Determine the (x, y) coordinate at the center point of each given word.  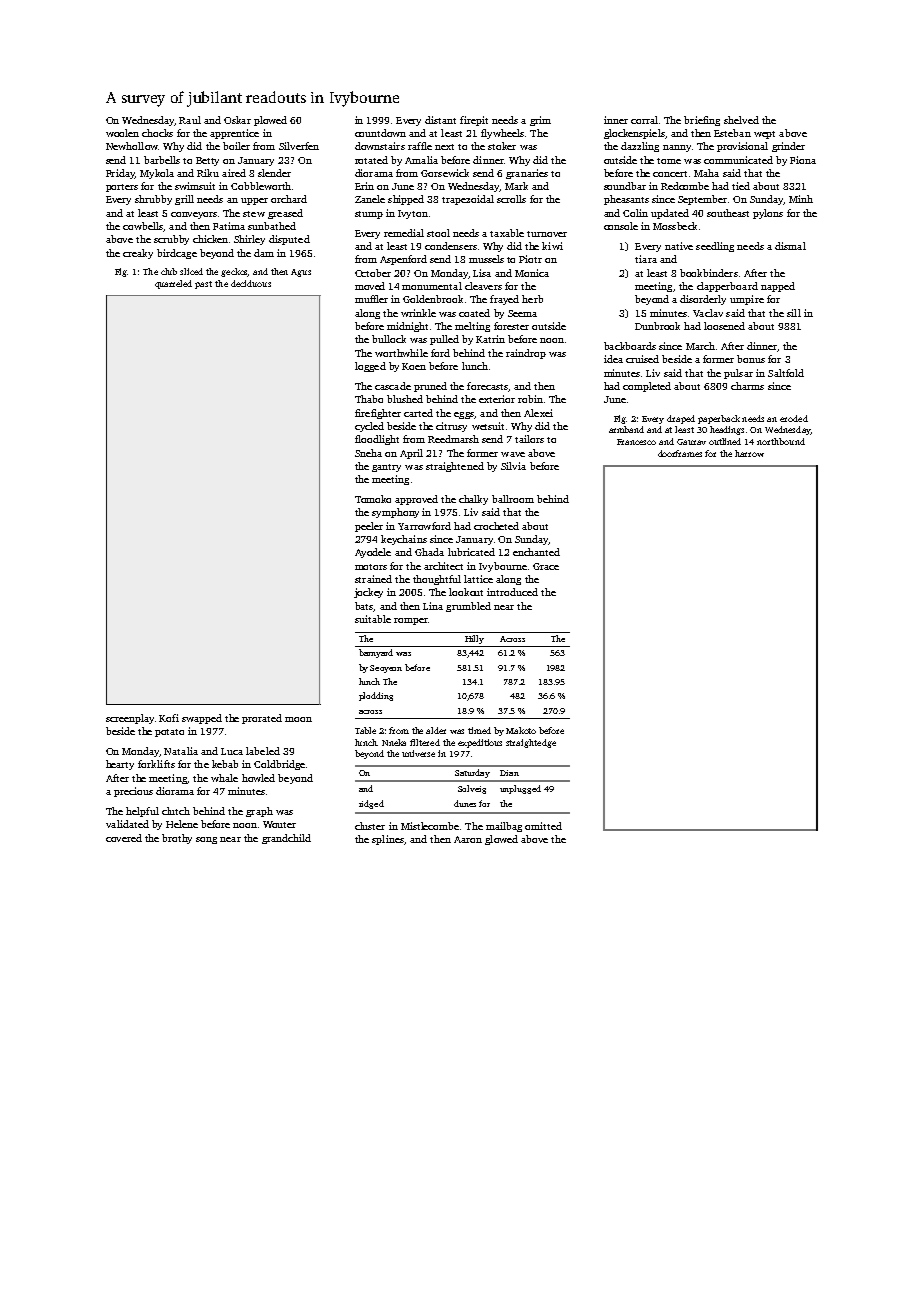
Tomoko (373, 499)
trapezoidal (468, 200)
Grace (546, 566)
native (679, 246)
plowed (270, 121)
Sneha (368, 453)
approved (416, 500)
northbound (781, 441)
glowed (501, 840)
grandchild (286, 839)
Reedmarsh (453, 439)
